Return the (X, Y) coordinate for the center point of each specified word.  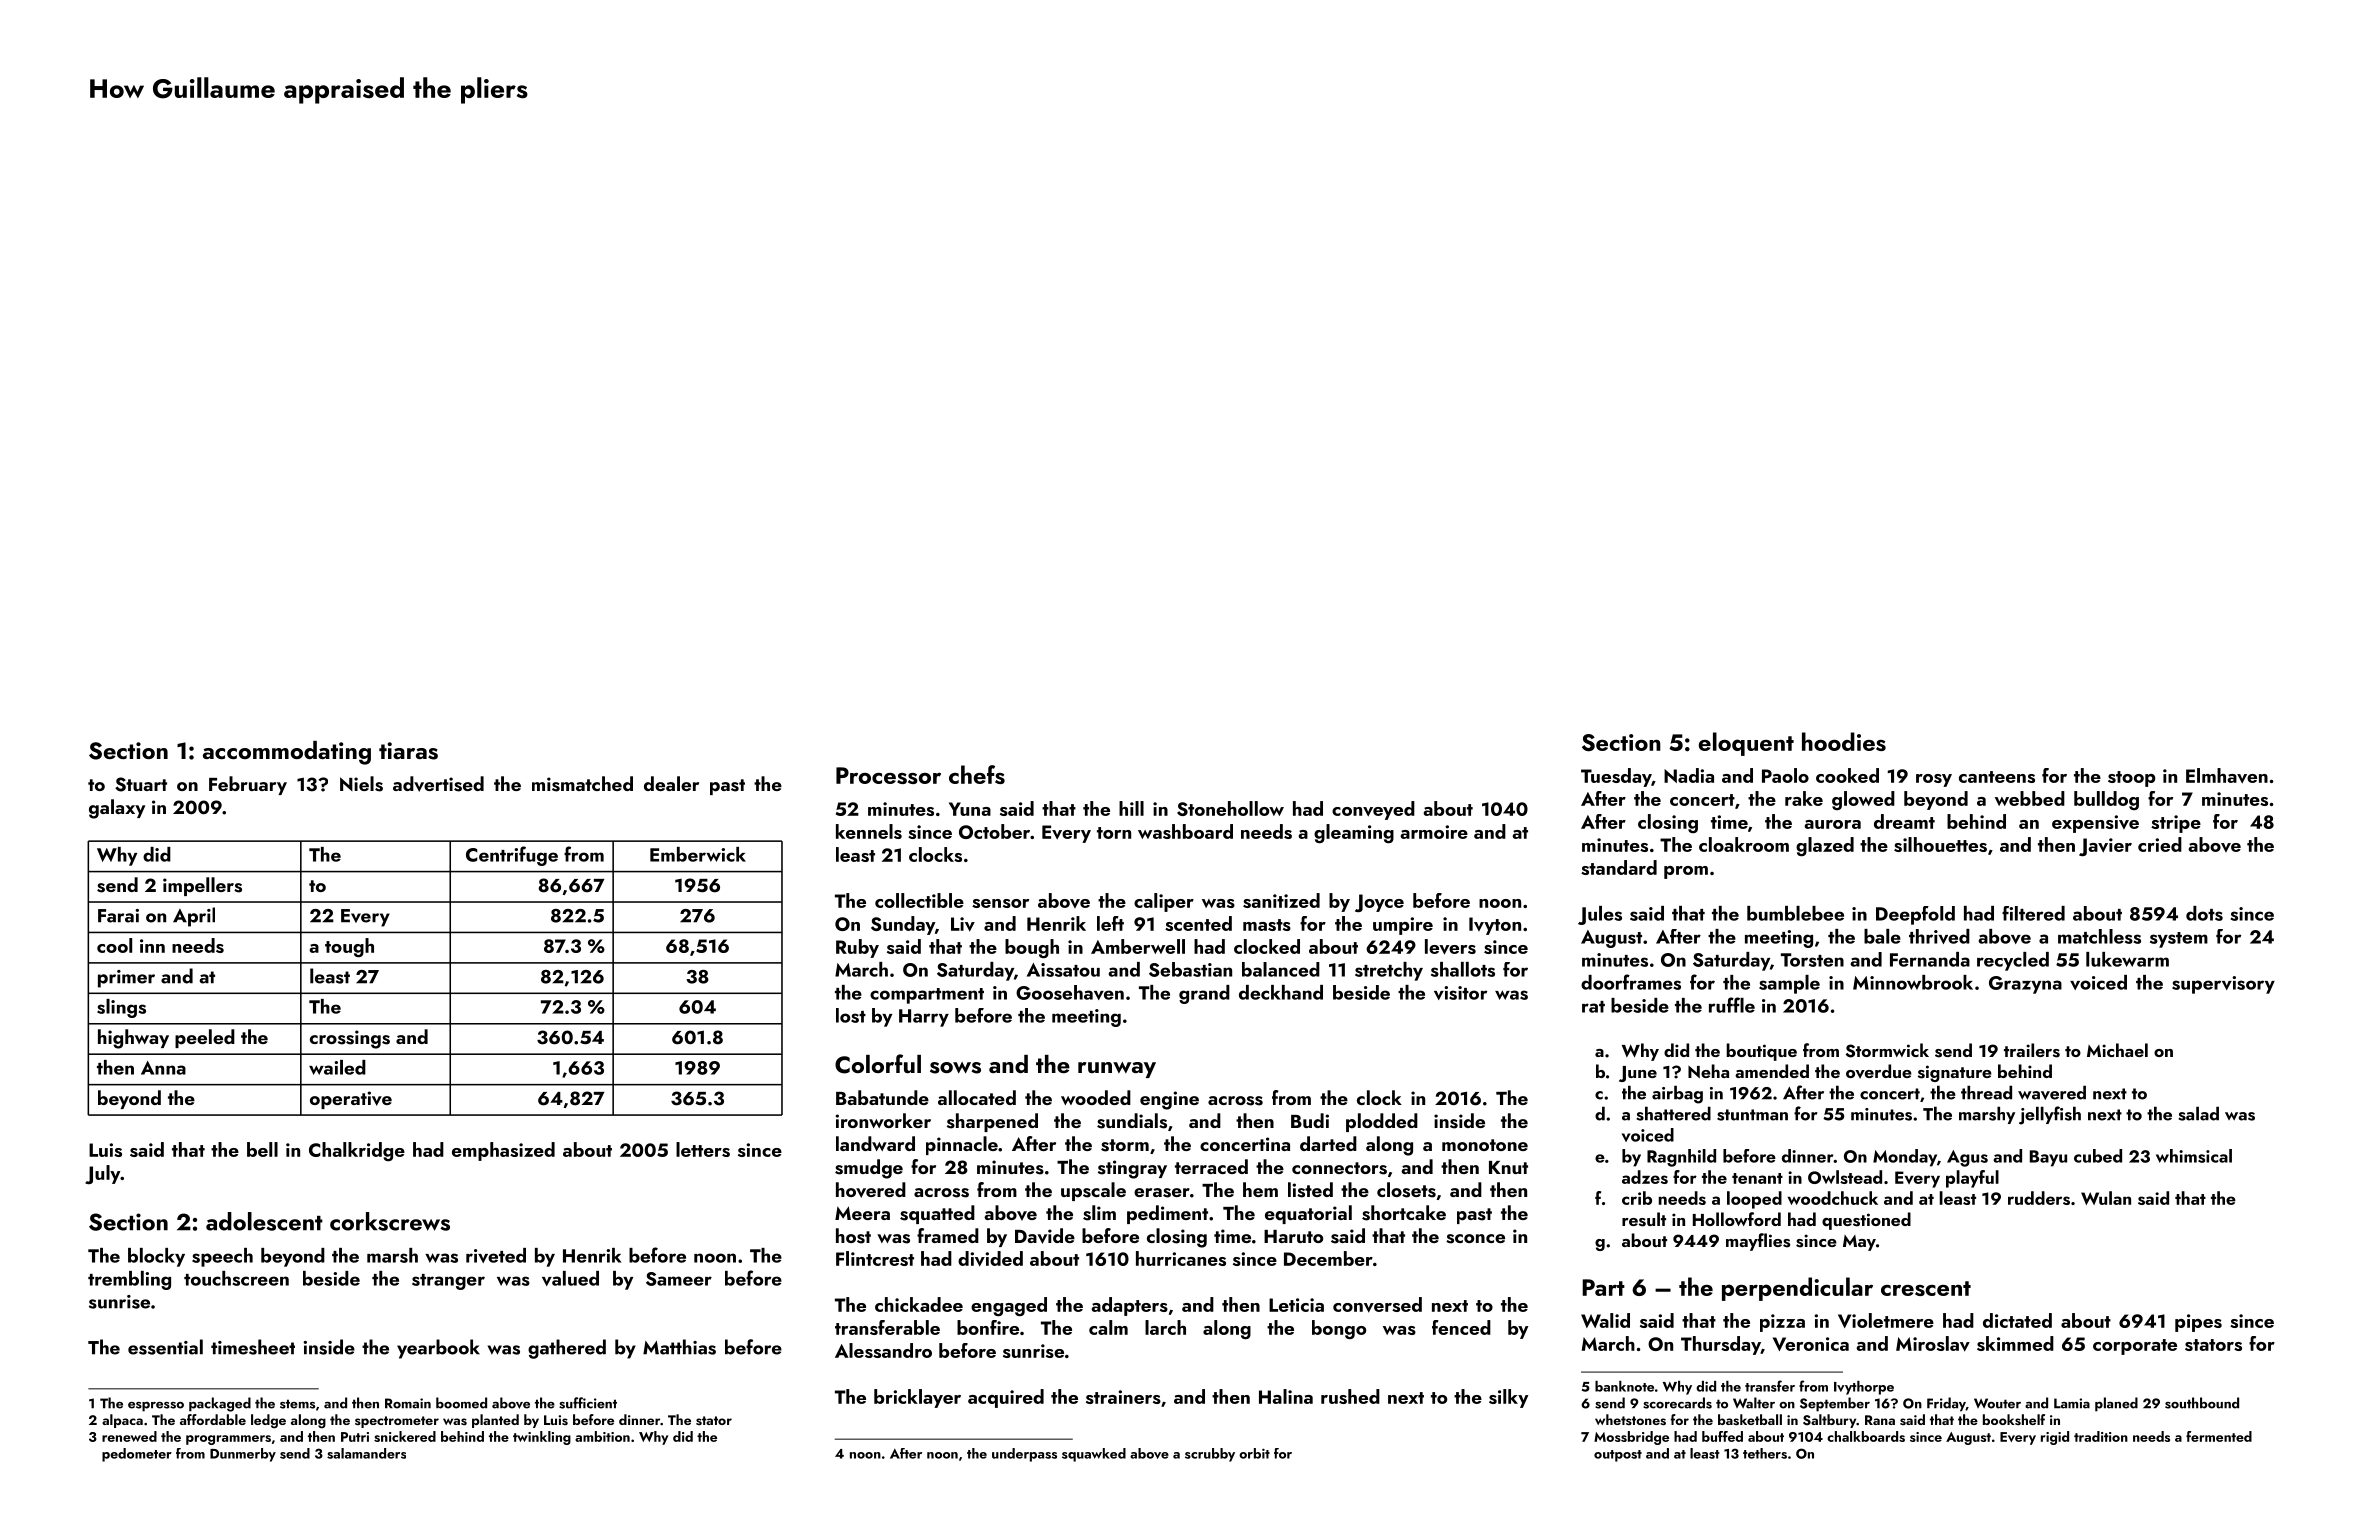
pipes (2198, 1323)
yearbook (438, 1349)
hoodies (1844, 741)
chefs (977, 774)
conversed (1377, 1305)
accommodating (287, 753)
